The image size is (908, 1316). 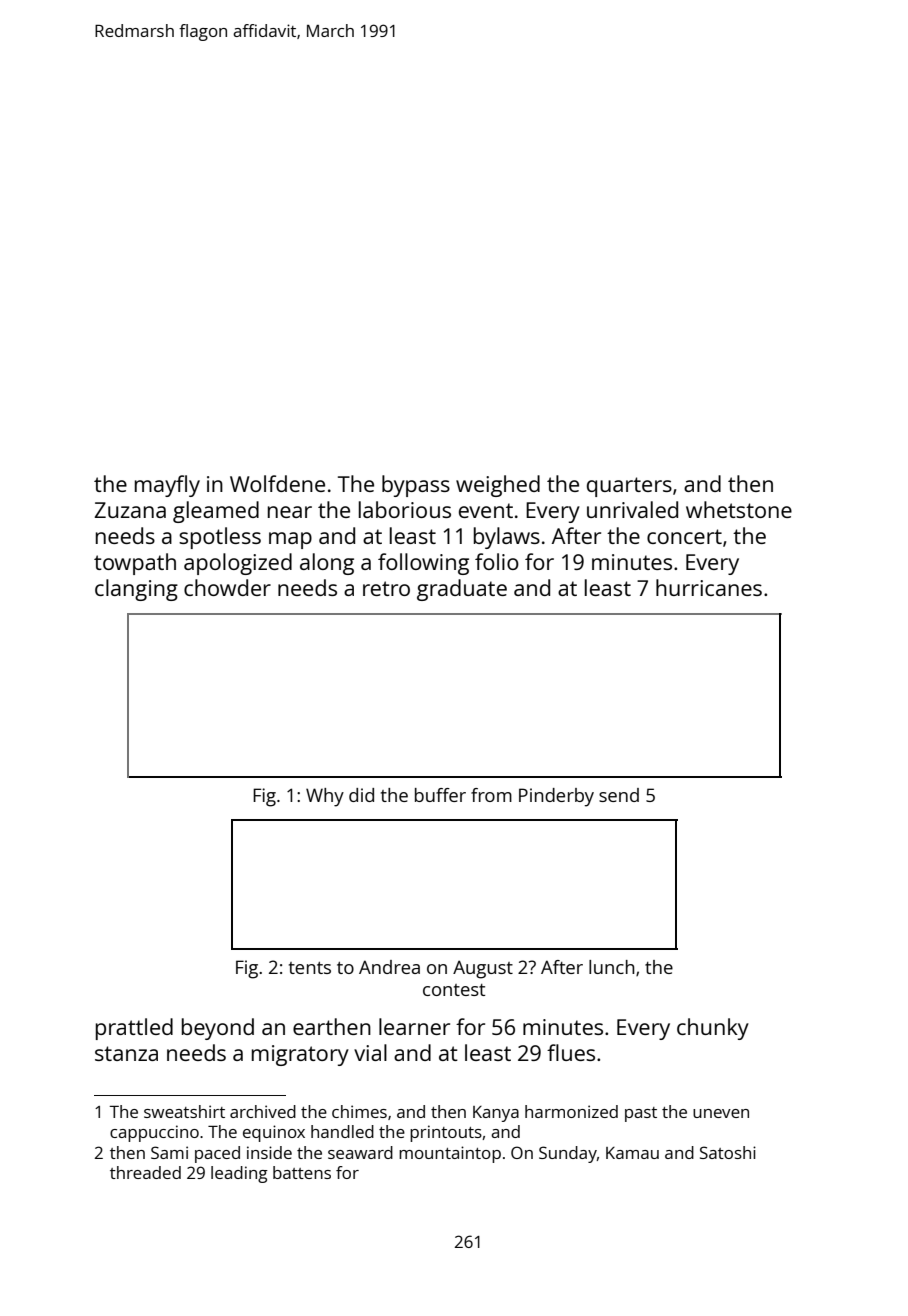 I want to click on quarters, so click(x=629, y=487).
